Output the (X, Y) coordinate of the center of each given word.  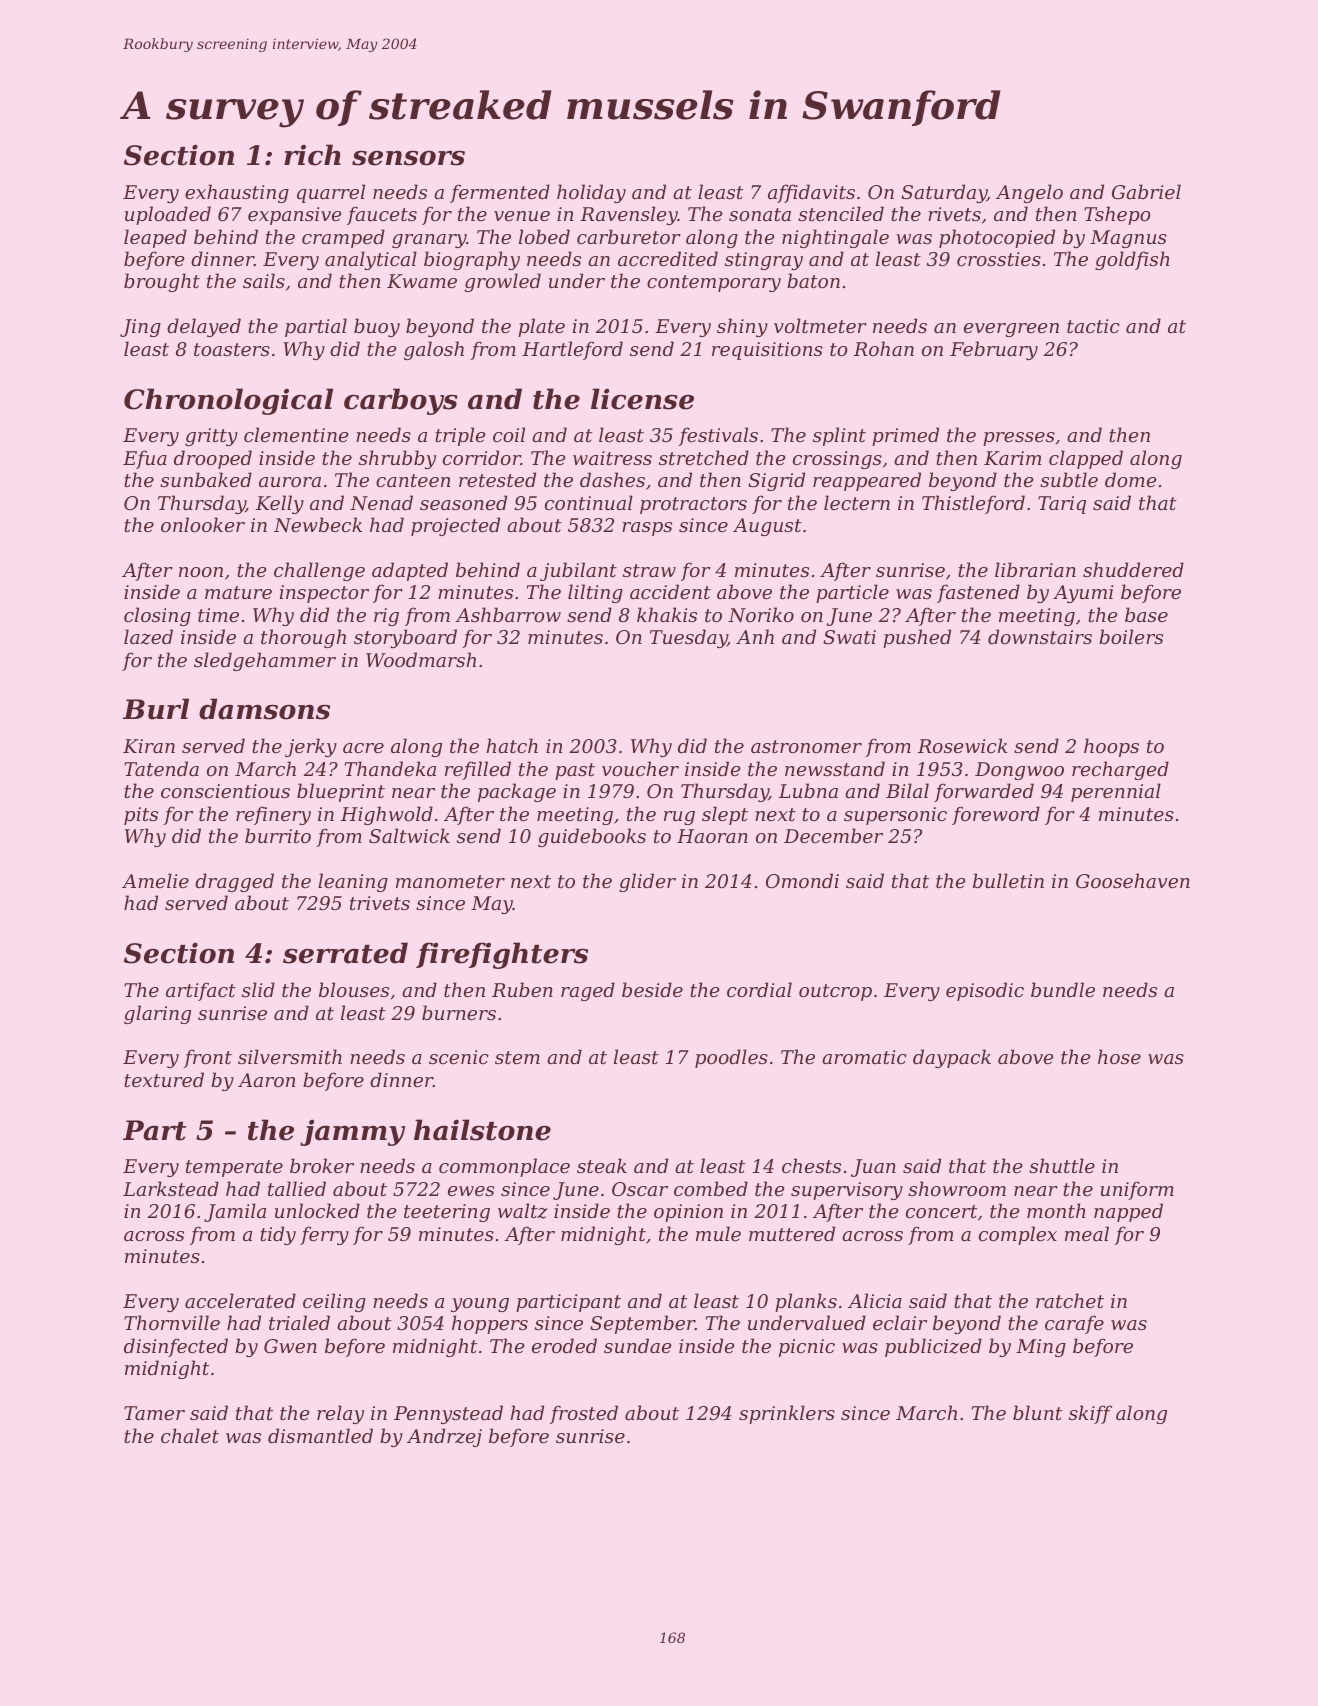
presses (1019, 439)
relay (340, 1414)
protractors (693, 505)
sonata (760, 214)
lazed (148, 637)
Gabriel (1146, 192)
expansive (295, 216)
